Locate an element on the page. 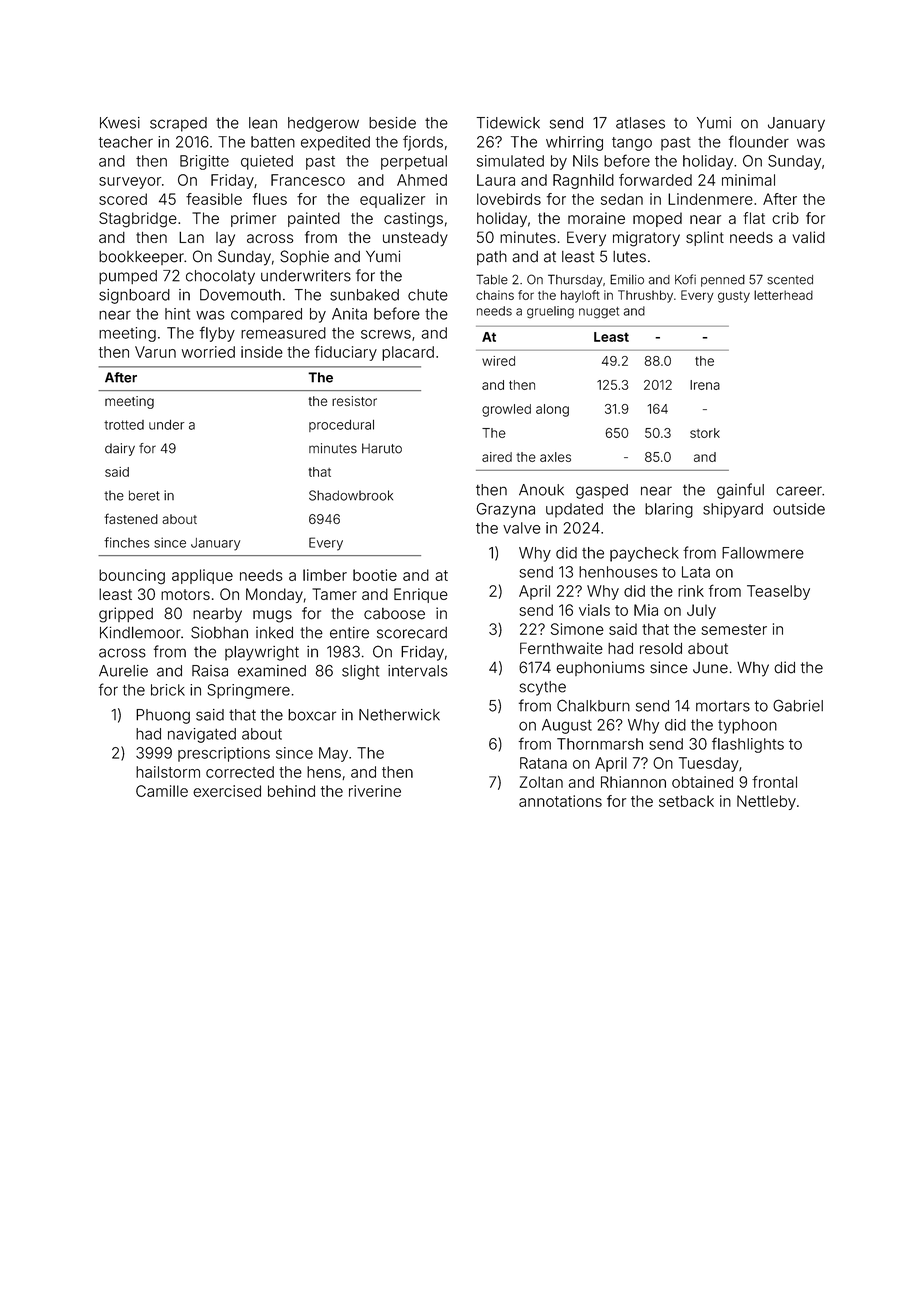  gusty is located at coordinates (734, 297).
